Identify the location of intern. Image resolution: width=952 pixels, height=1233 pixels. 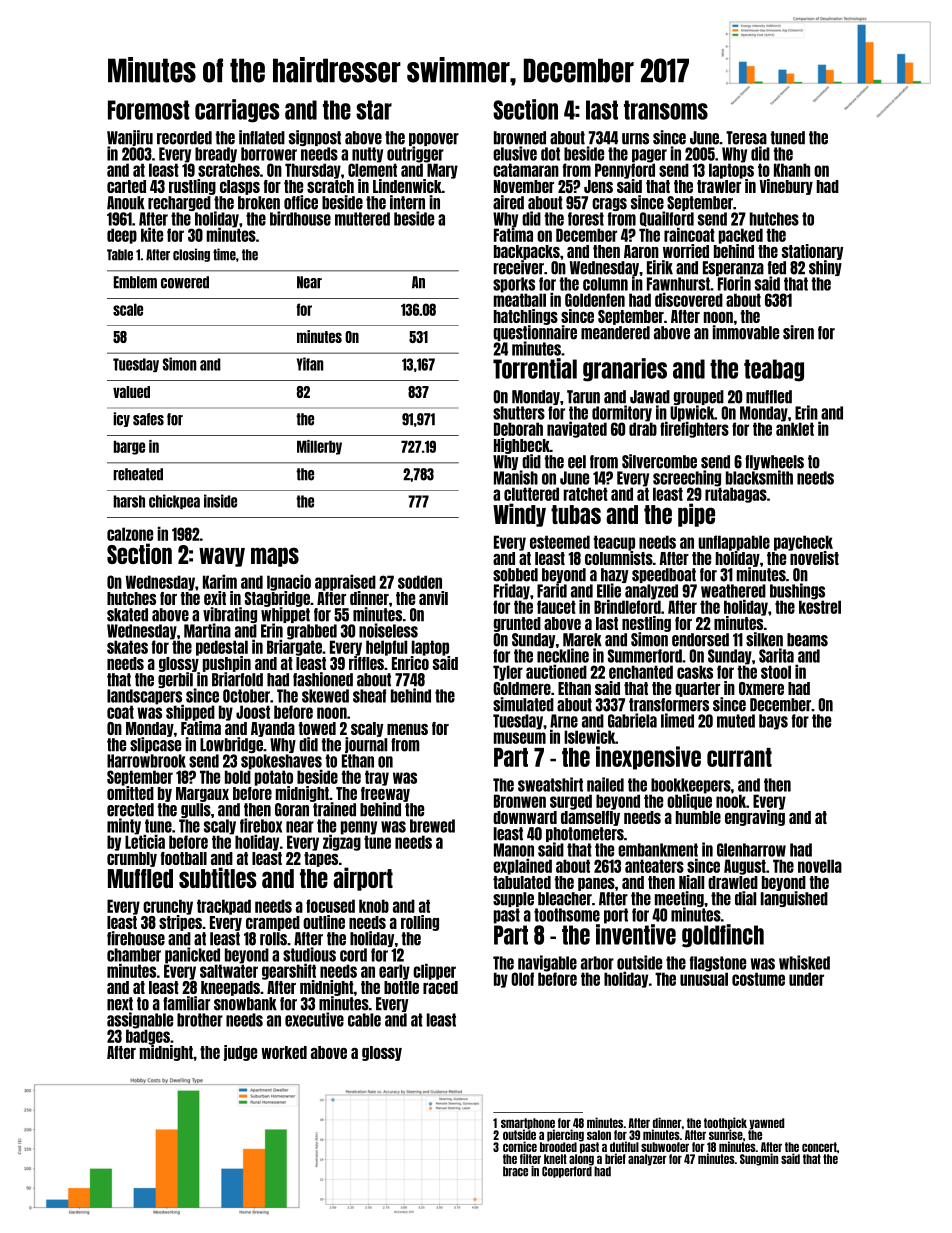
(407, 202).
